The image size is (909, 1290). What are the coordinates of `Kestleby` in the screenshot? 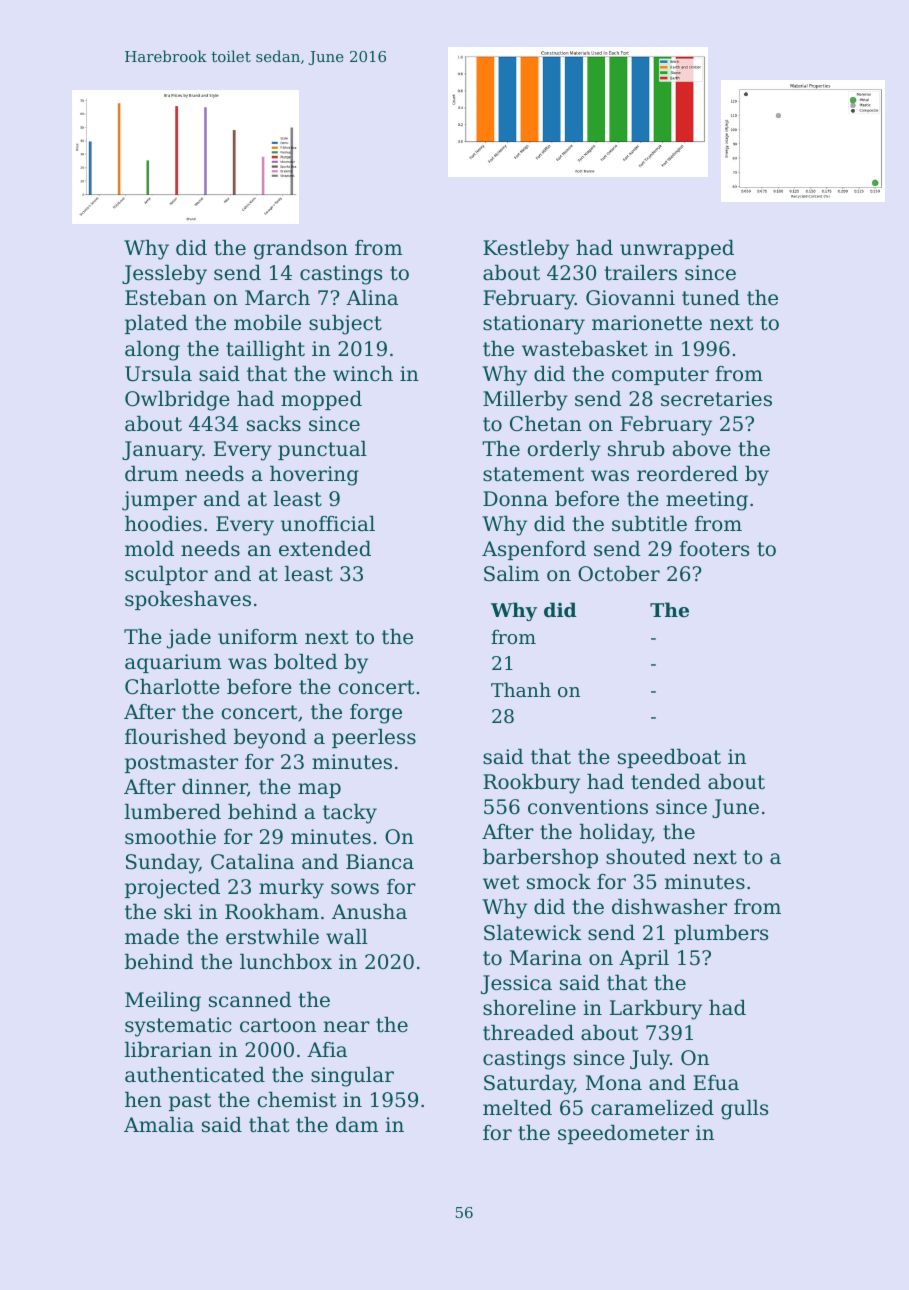 It's located at (526, 250).
